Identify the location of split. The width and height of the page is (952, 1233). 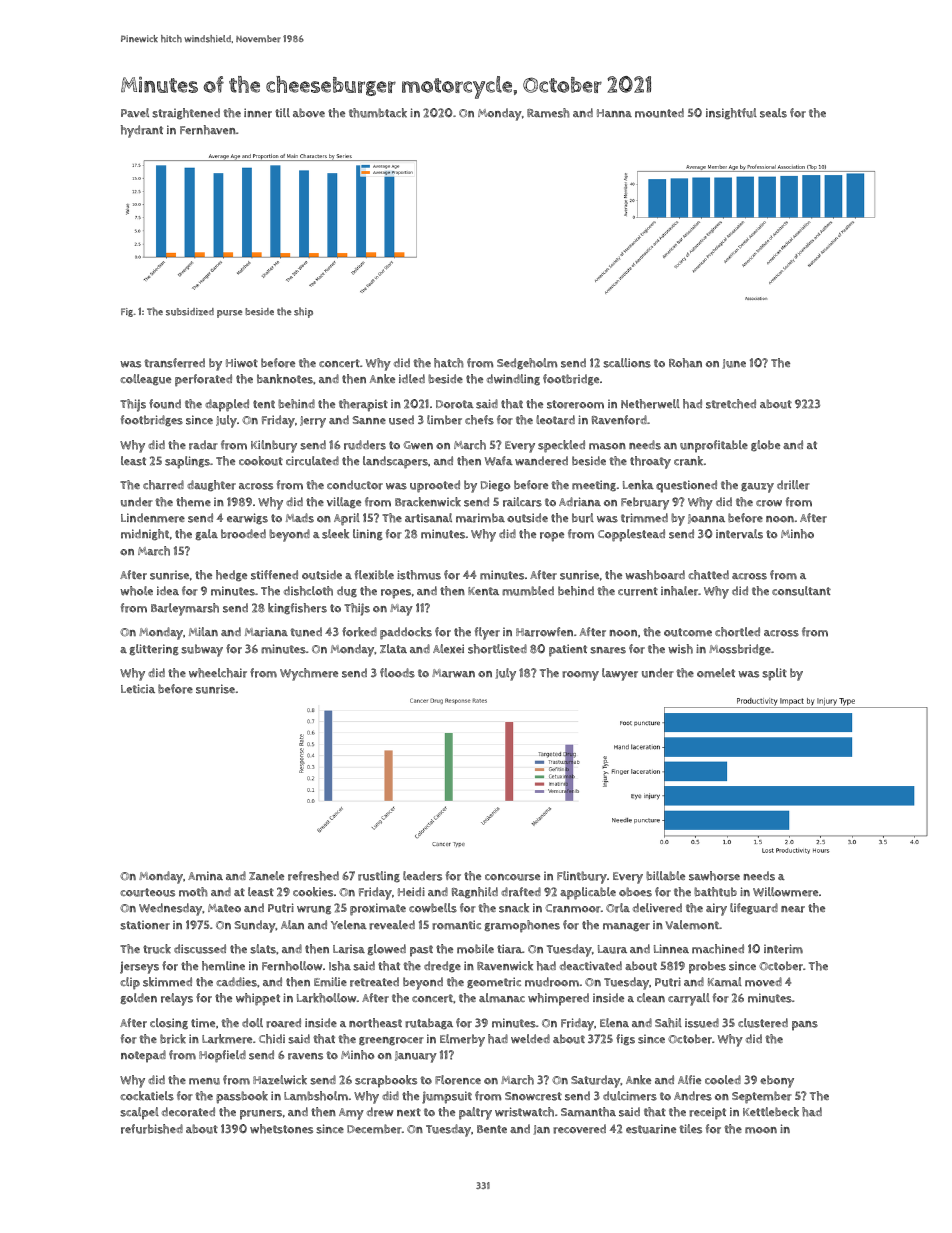
(774, 674).
